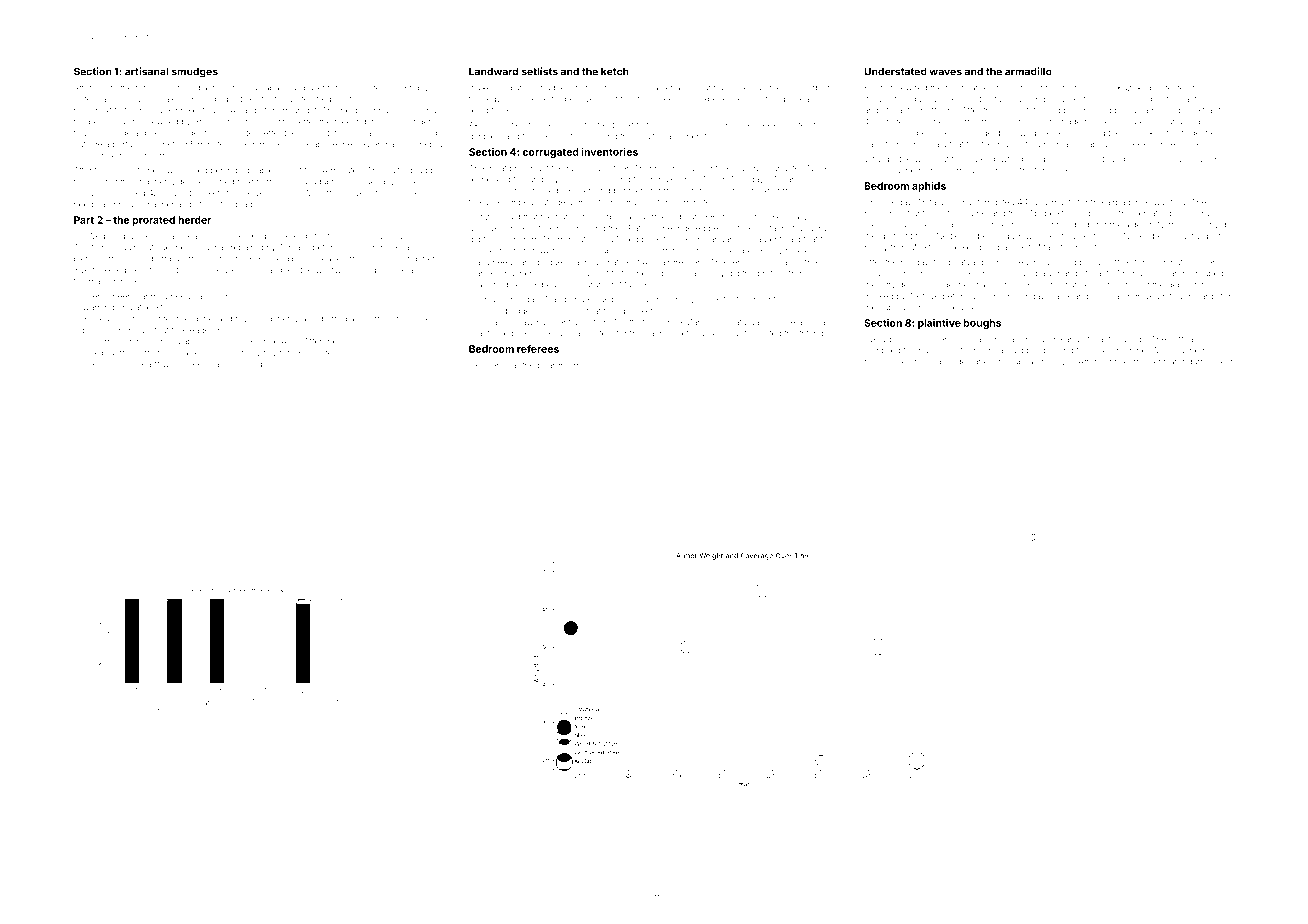 The image size is (1308, 924). I want to click on Yuki, so click(82, 270).
